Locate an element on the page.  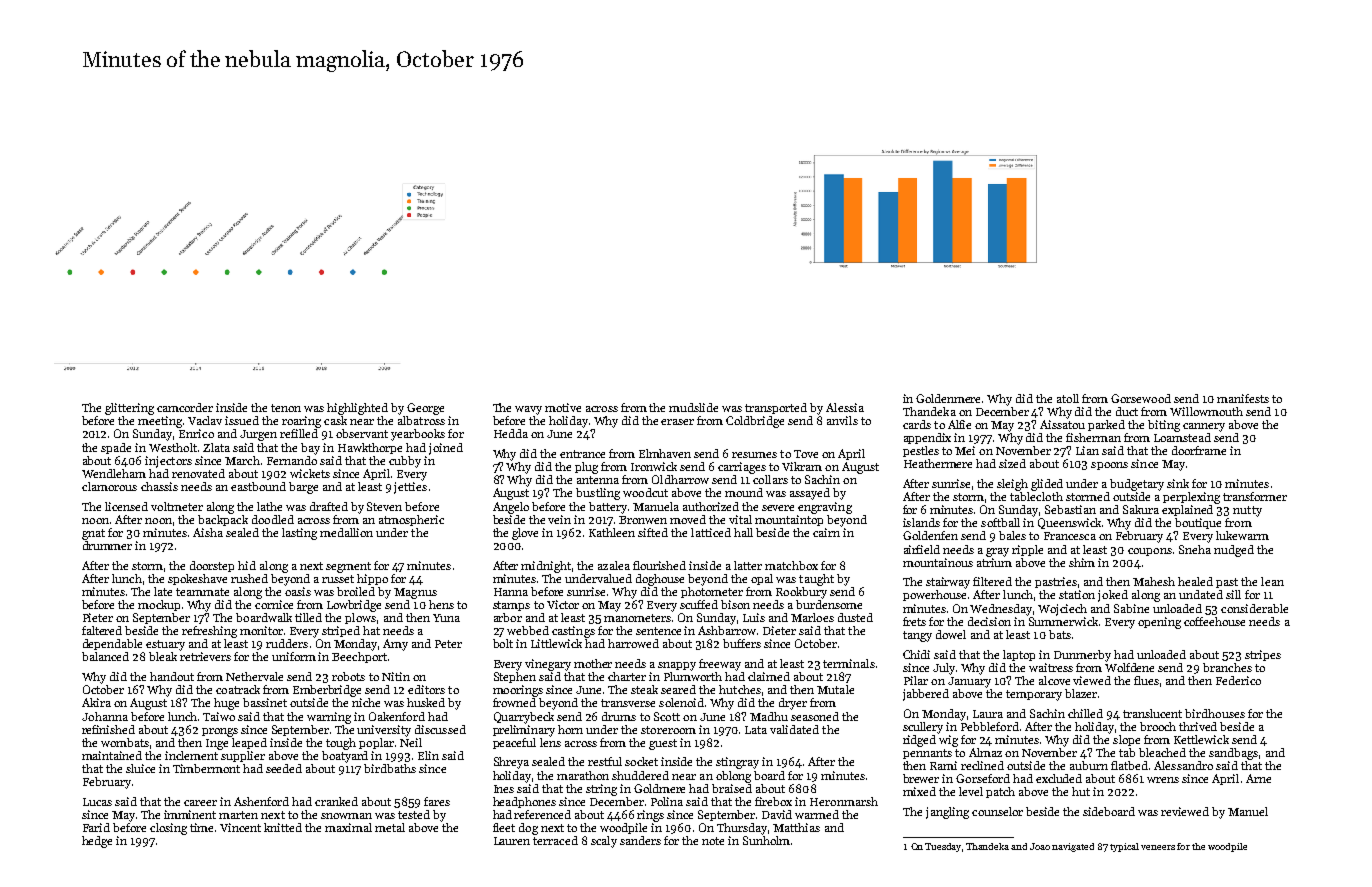
Coldbridge is located at coordinates (755, 422).
